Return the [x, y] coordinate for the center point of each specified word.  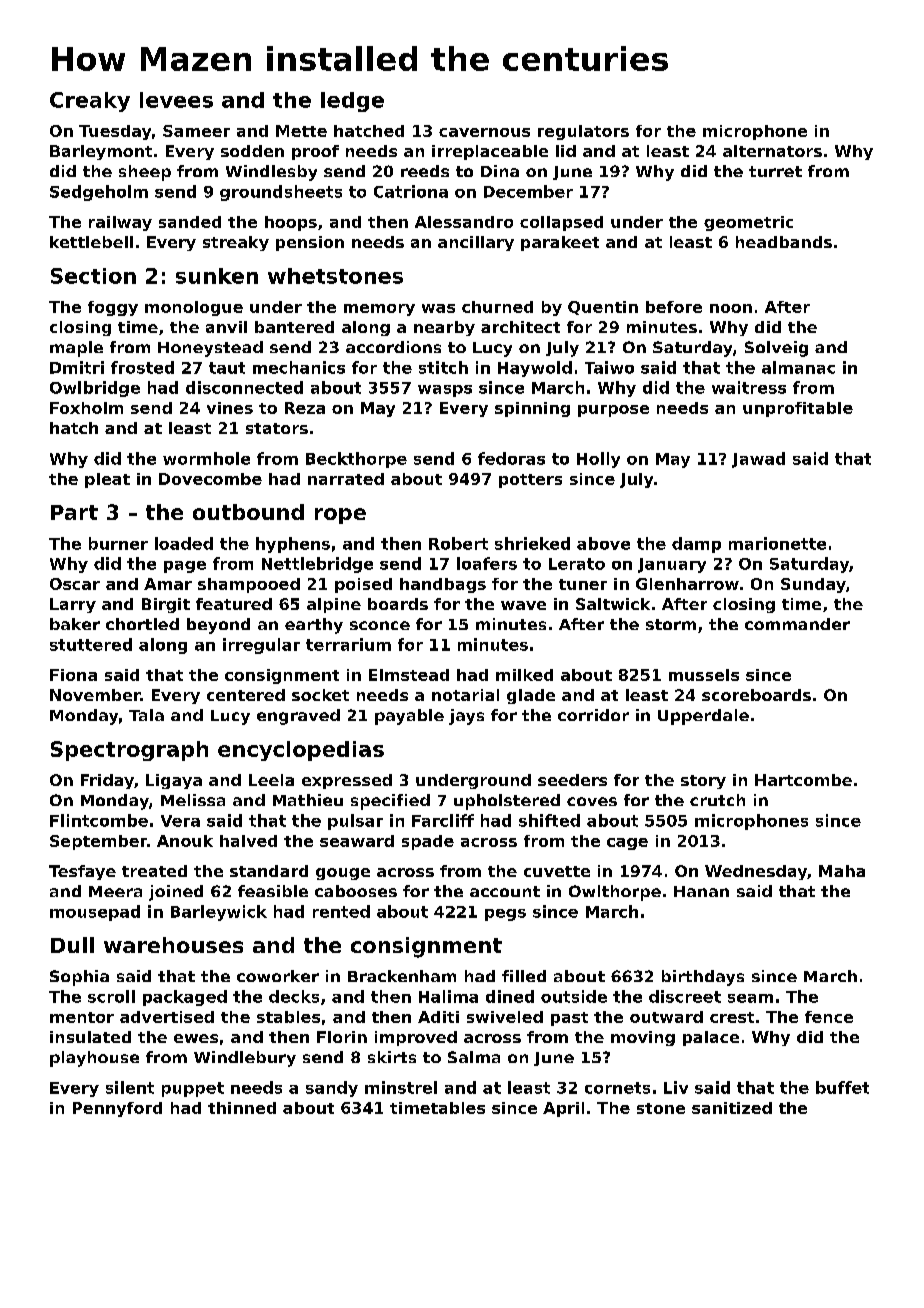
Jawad [758, 460]
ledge [352, 102]
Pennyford [117, 1109]
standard [269, 871]
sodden [252, 151]
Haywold [535, 369]
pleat [107, 480]
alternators [772, 151]
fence [829, 1017]
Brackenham [402, 976]
